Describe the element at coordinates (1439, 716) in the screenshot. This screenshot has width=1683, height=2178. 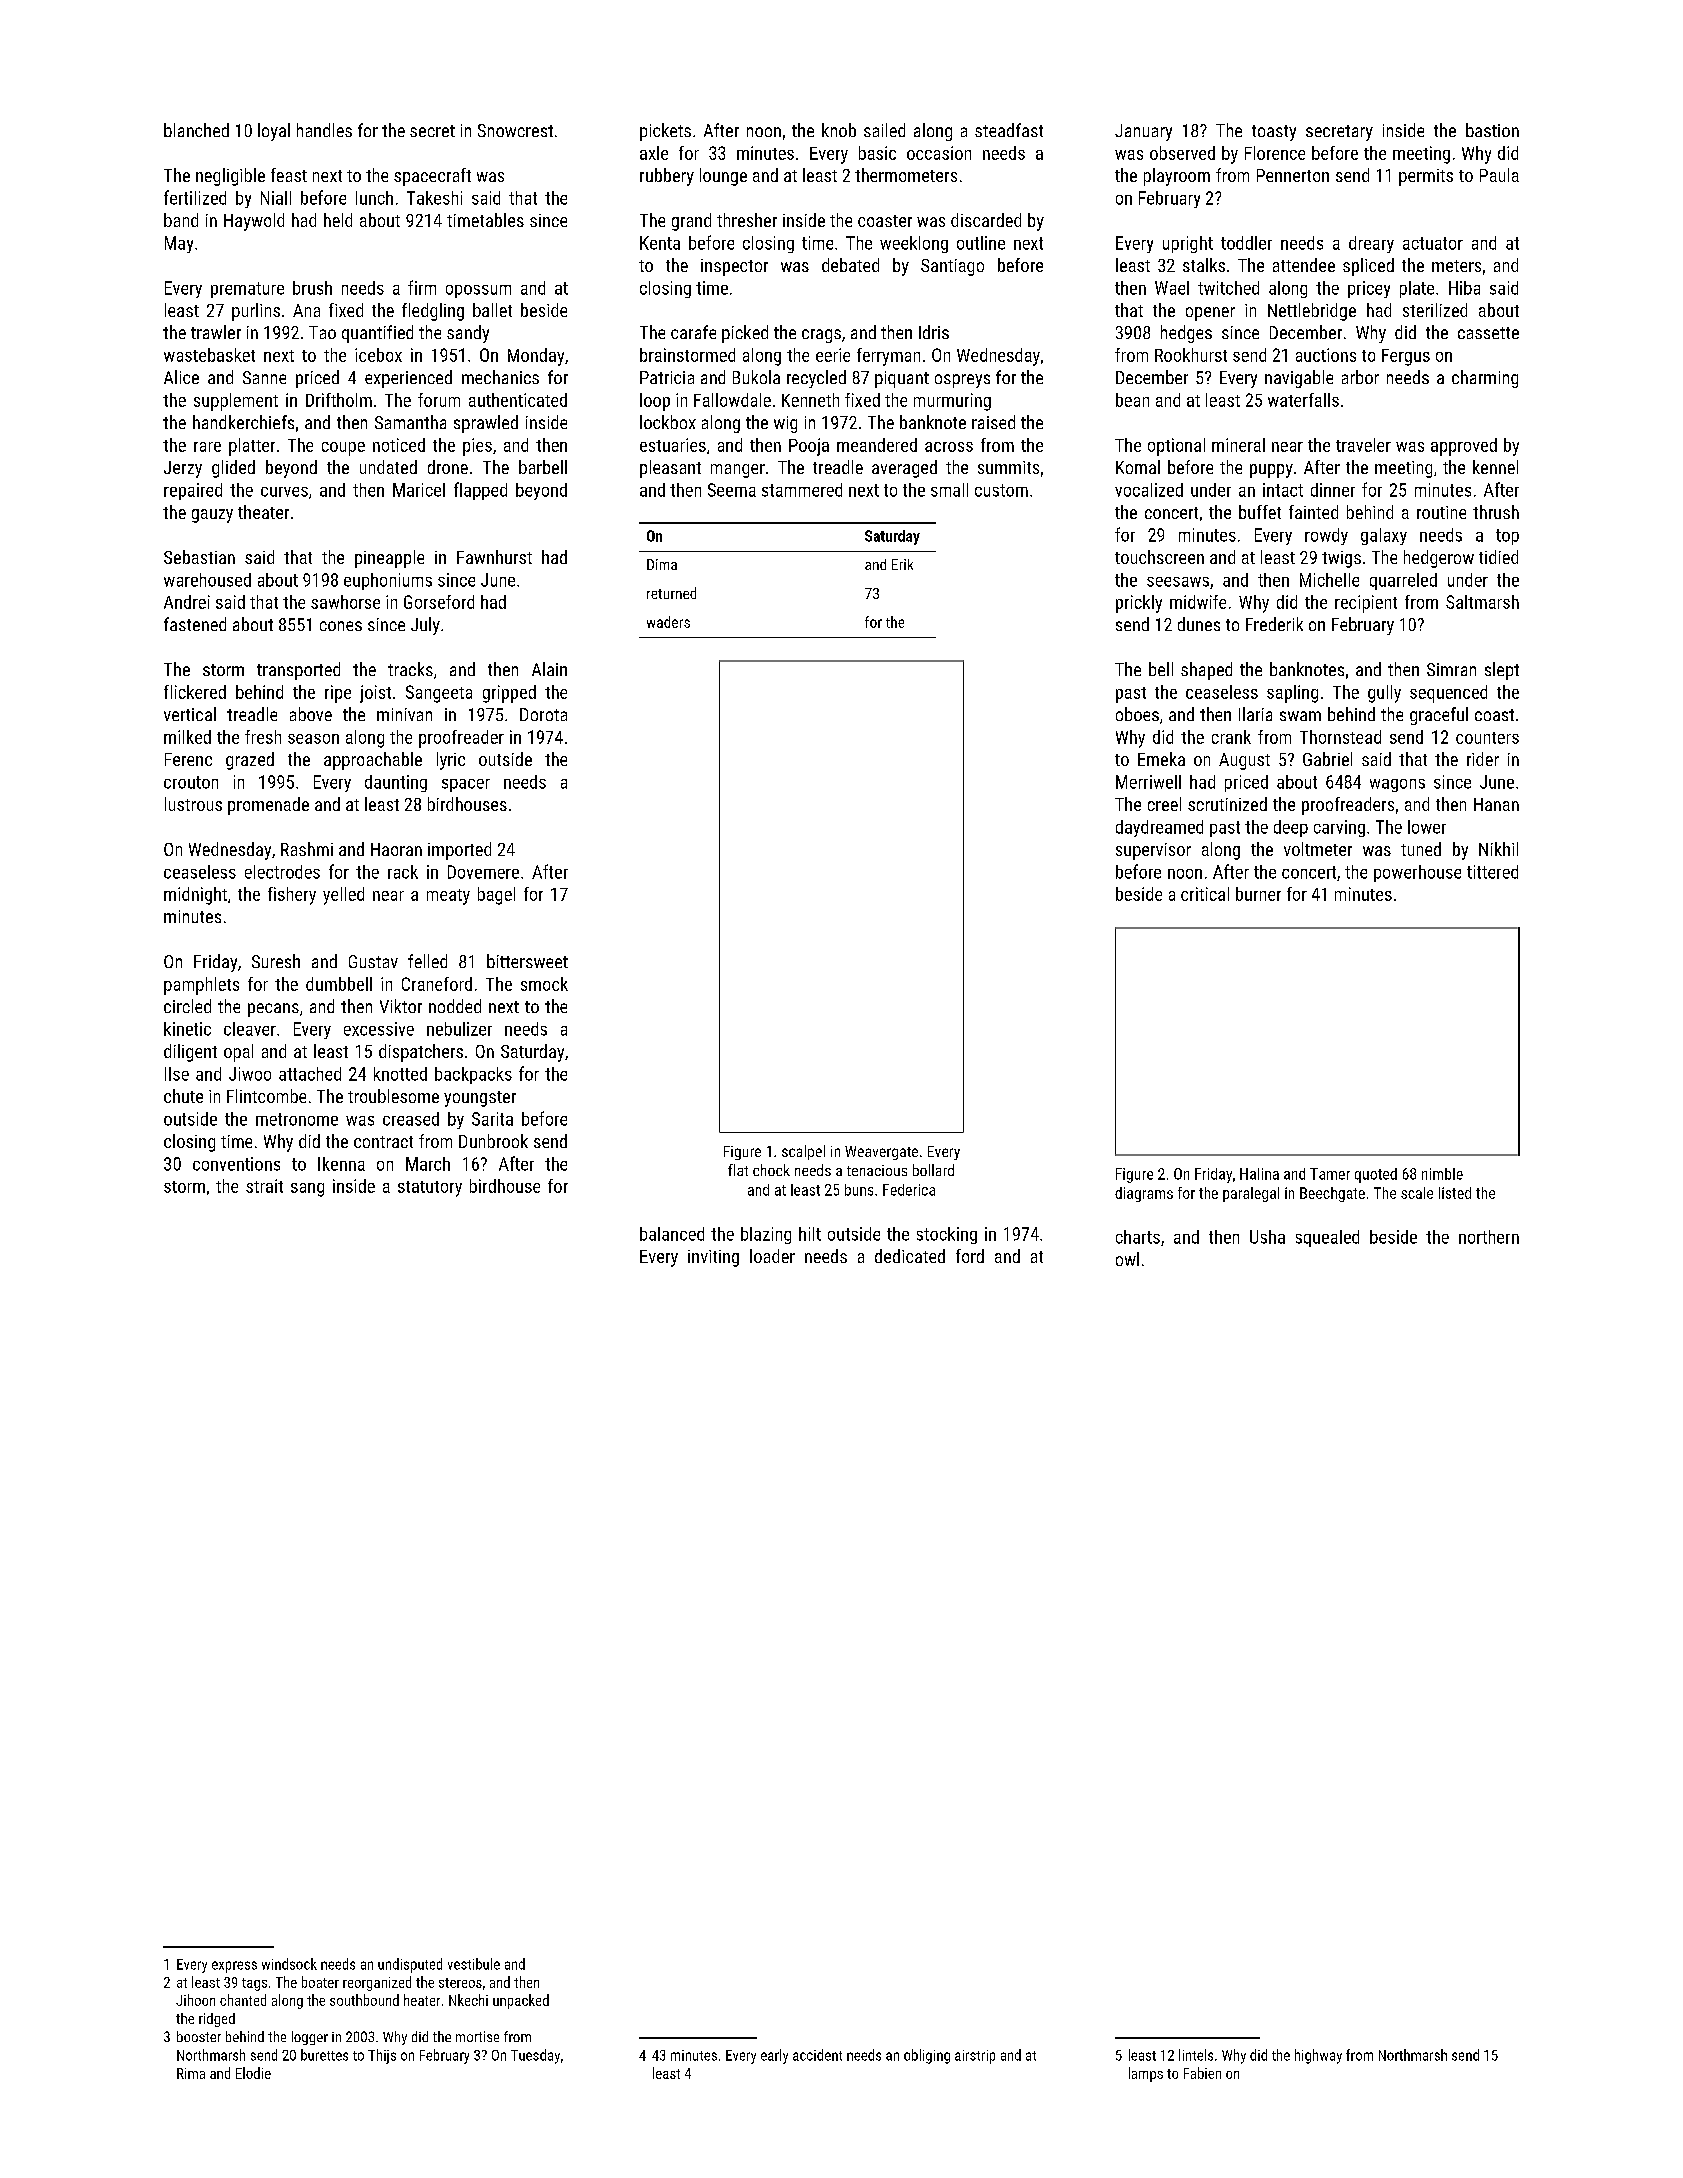
I see `graceful` at that location.
